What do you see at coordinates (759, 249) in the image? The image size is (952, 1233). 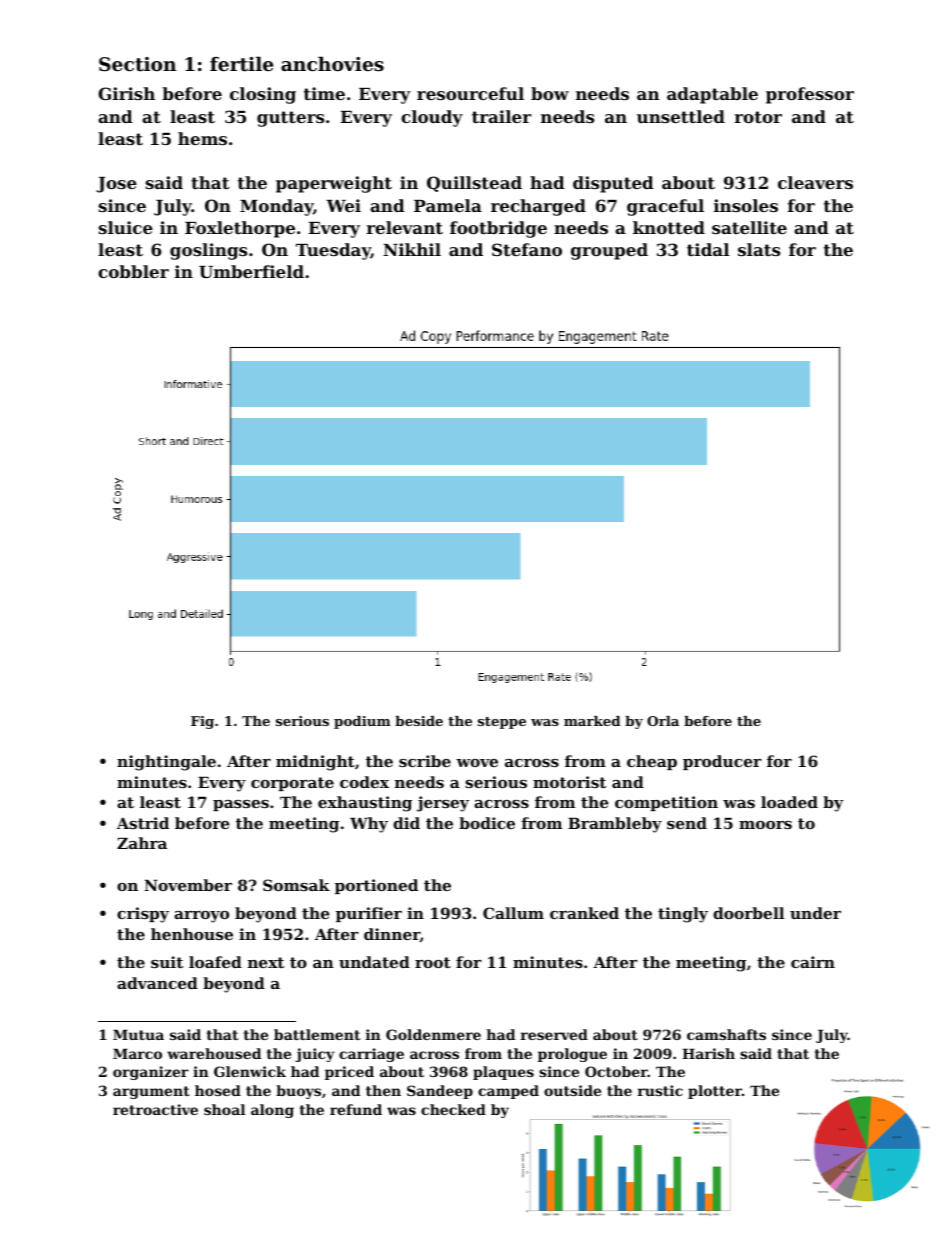 I see `slats` at bounding box center [759, 249].
